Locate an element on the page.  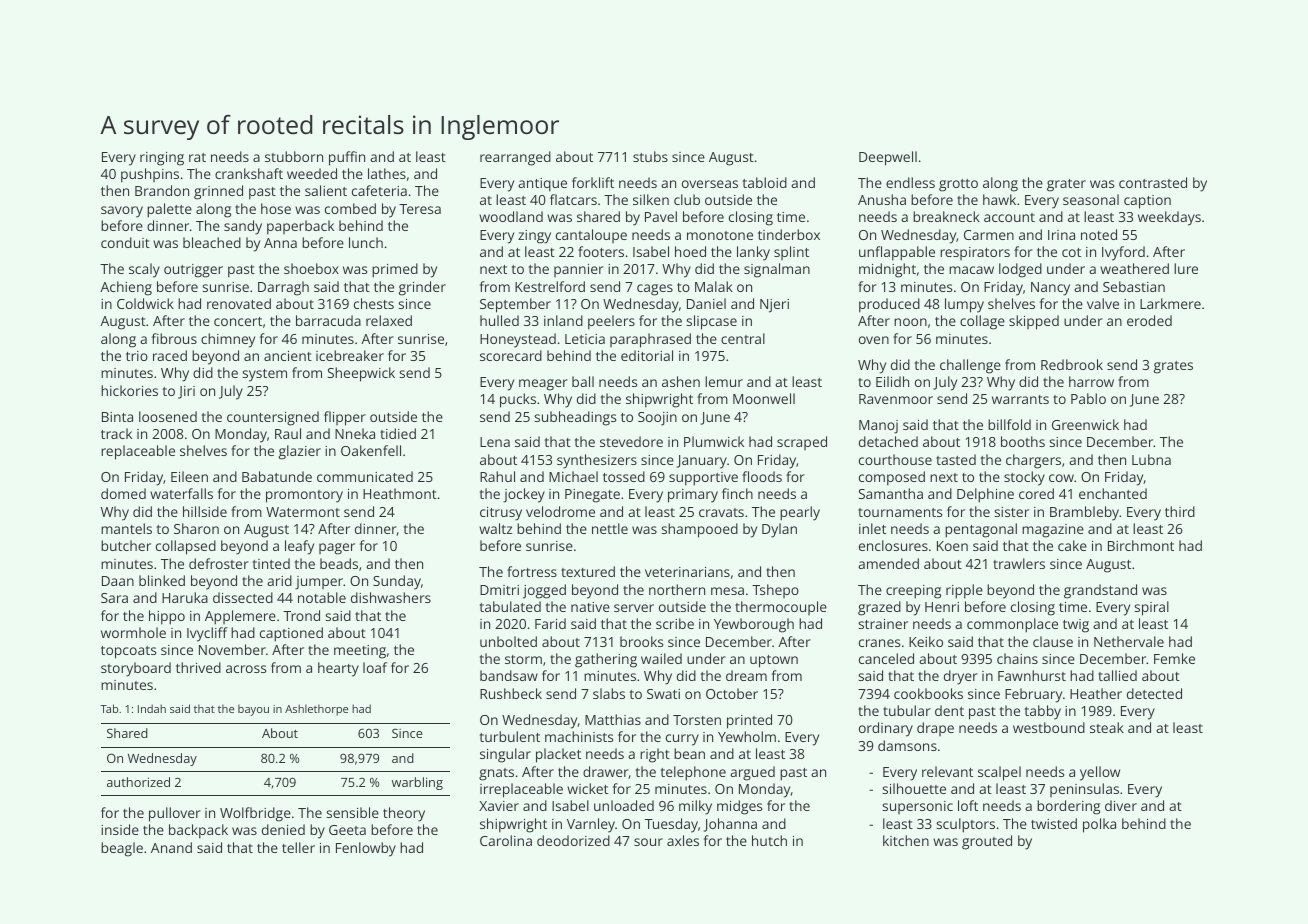
Kestrelford is located at coordinates (550, 286).
